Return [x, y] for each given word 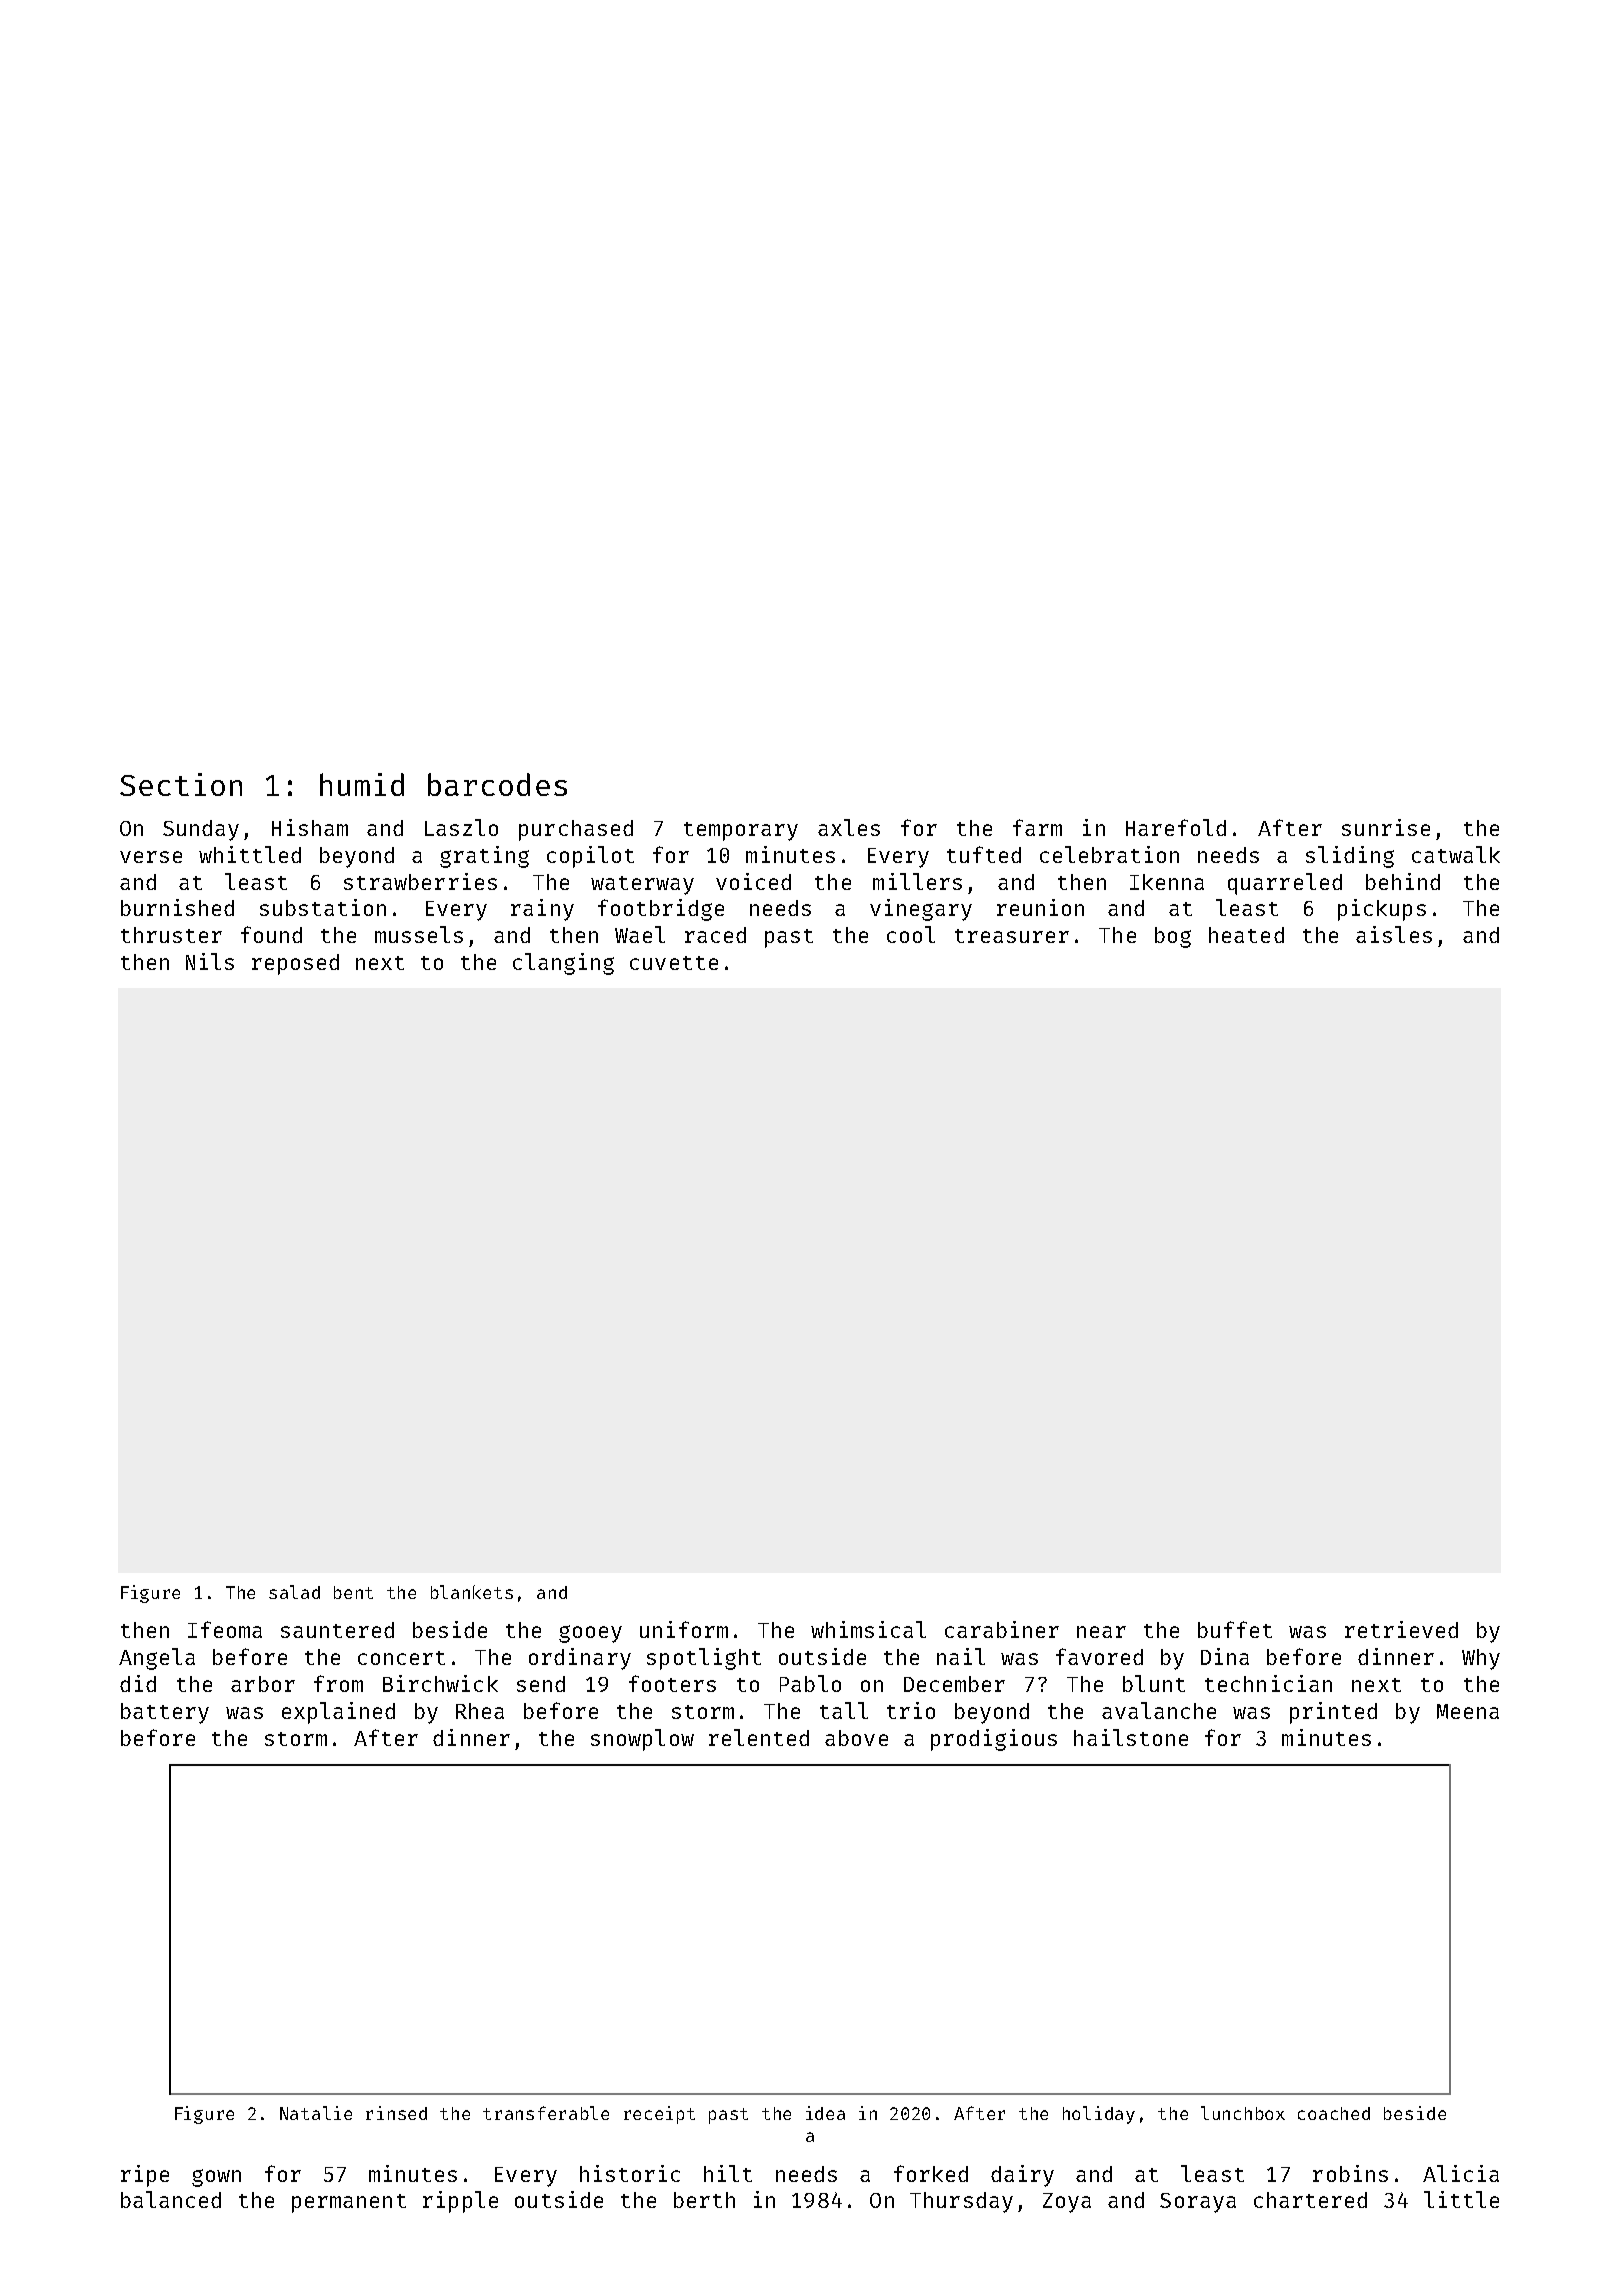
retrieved [1401, 1629]
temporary [741, 831]
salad [294, 1592]
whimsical [868, 1629]
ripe [145, 2176]
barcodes [497, 784]
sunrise [1386, 827]
